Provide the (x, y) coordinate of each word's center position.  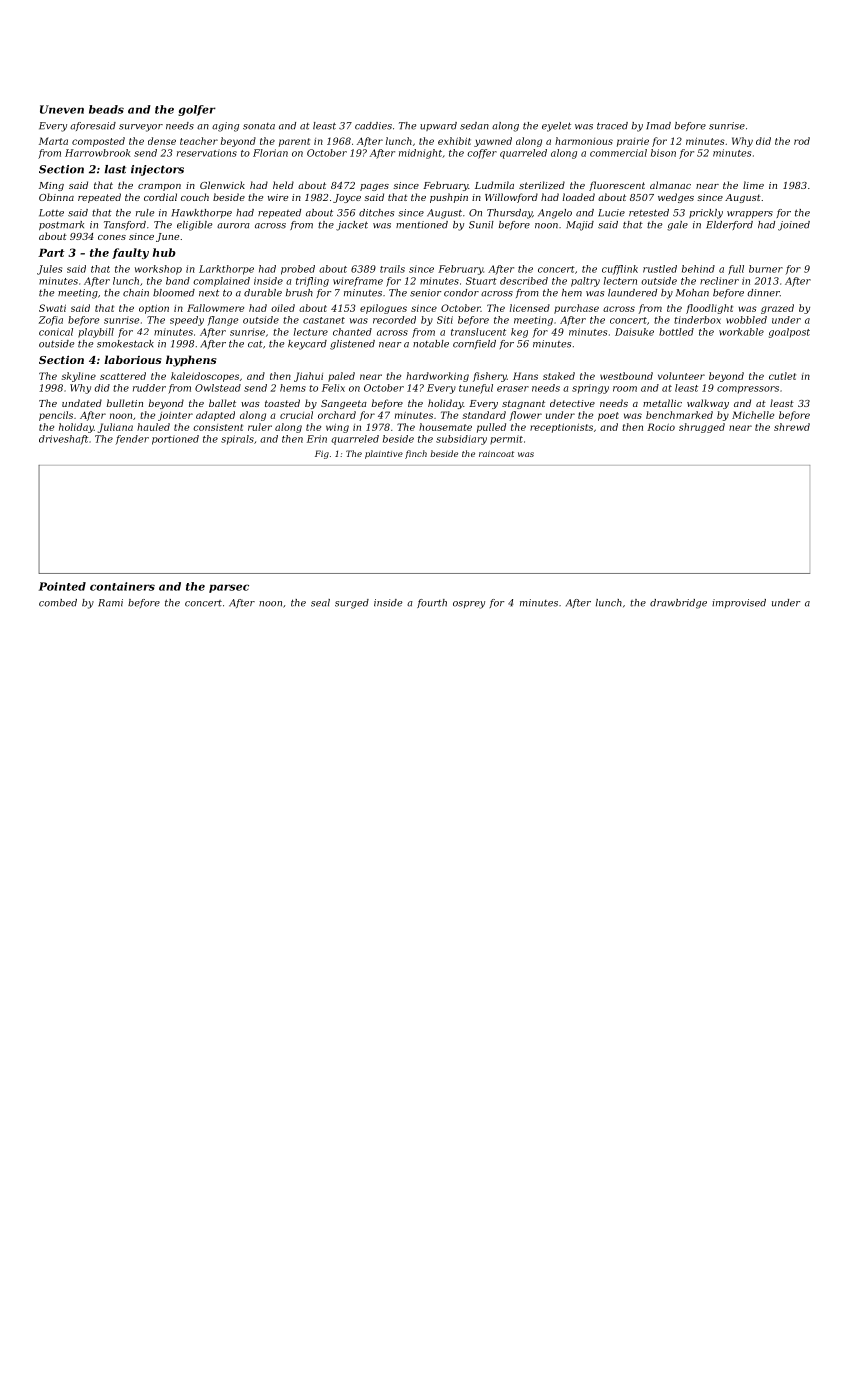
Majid (580, 226)
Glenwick (222, 185)
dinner (763, 293)
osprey (469, 605)
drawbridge (678, 604)
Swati (52, 308)
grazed (777, 309)
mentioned (422, 225)
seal (320, 603)
